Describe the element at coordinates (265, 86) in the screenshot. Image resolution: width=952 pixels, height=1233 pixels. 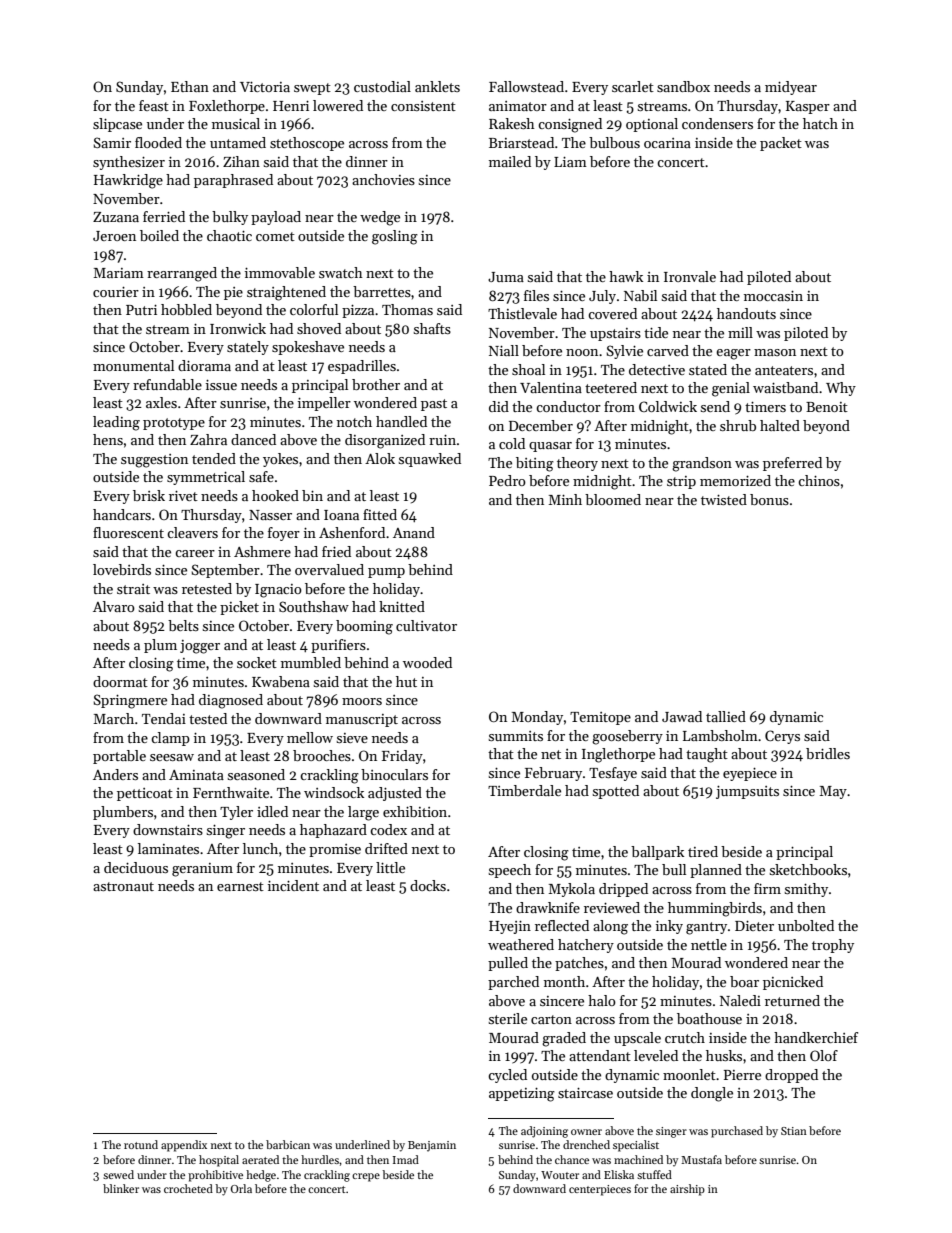
I see `Victoria` at that location.
